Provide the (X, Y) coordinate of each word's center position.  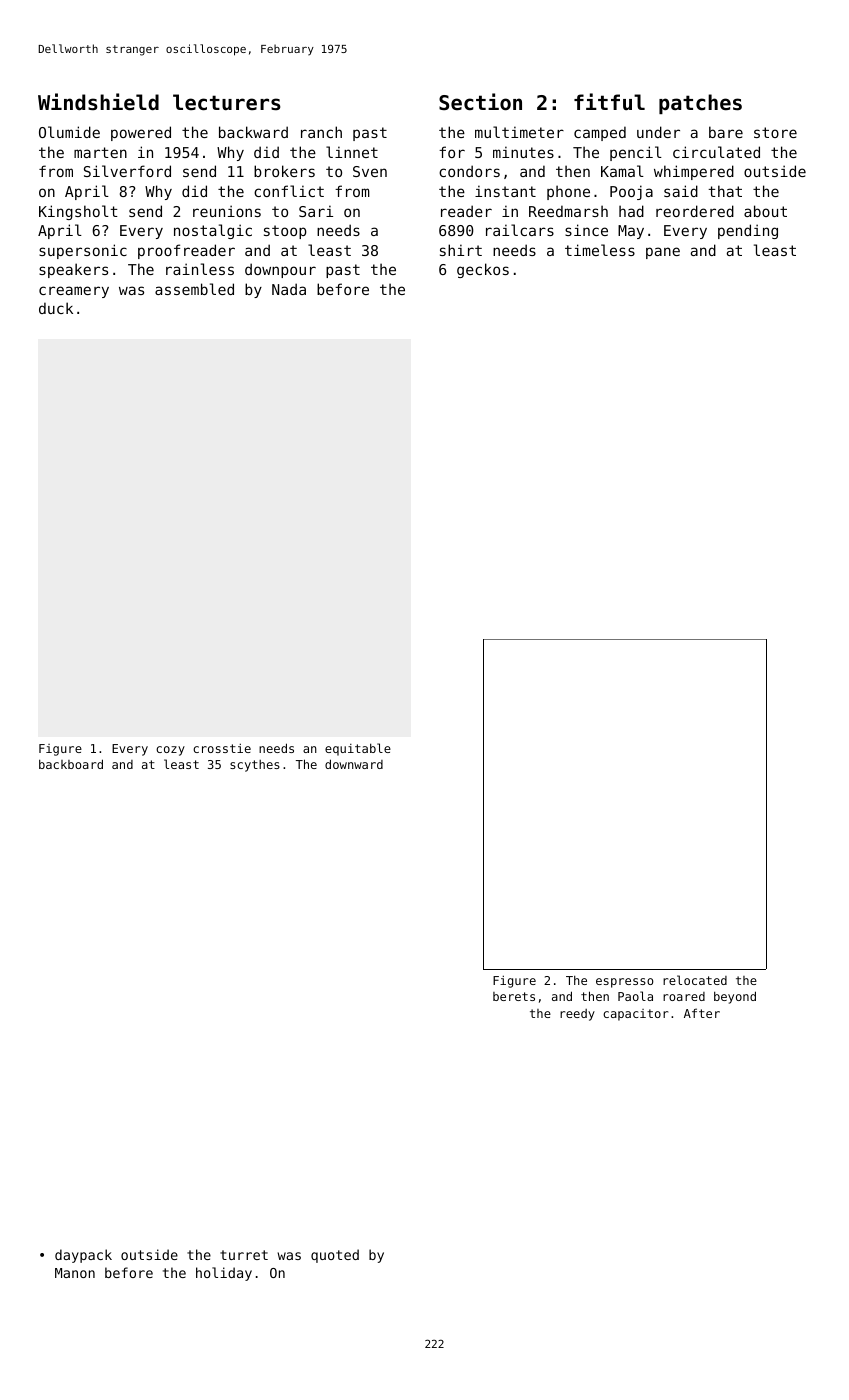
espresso (625, 983)
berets (514, 996)
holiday (224, 1274)
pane (663, 253)
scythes (255, 766)
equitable (358, 749)
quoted (335, 1256)
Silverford (127, 171)
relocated (695, 980)
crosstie (222, 748)
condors (469, 171)
